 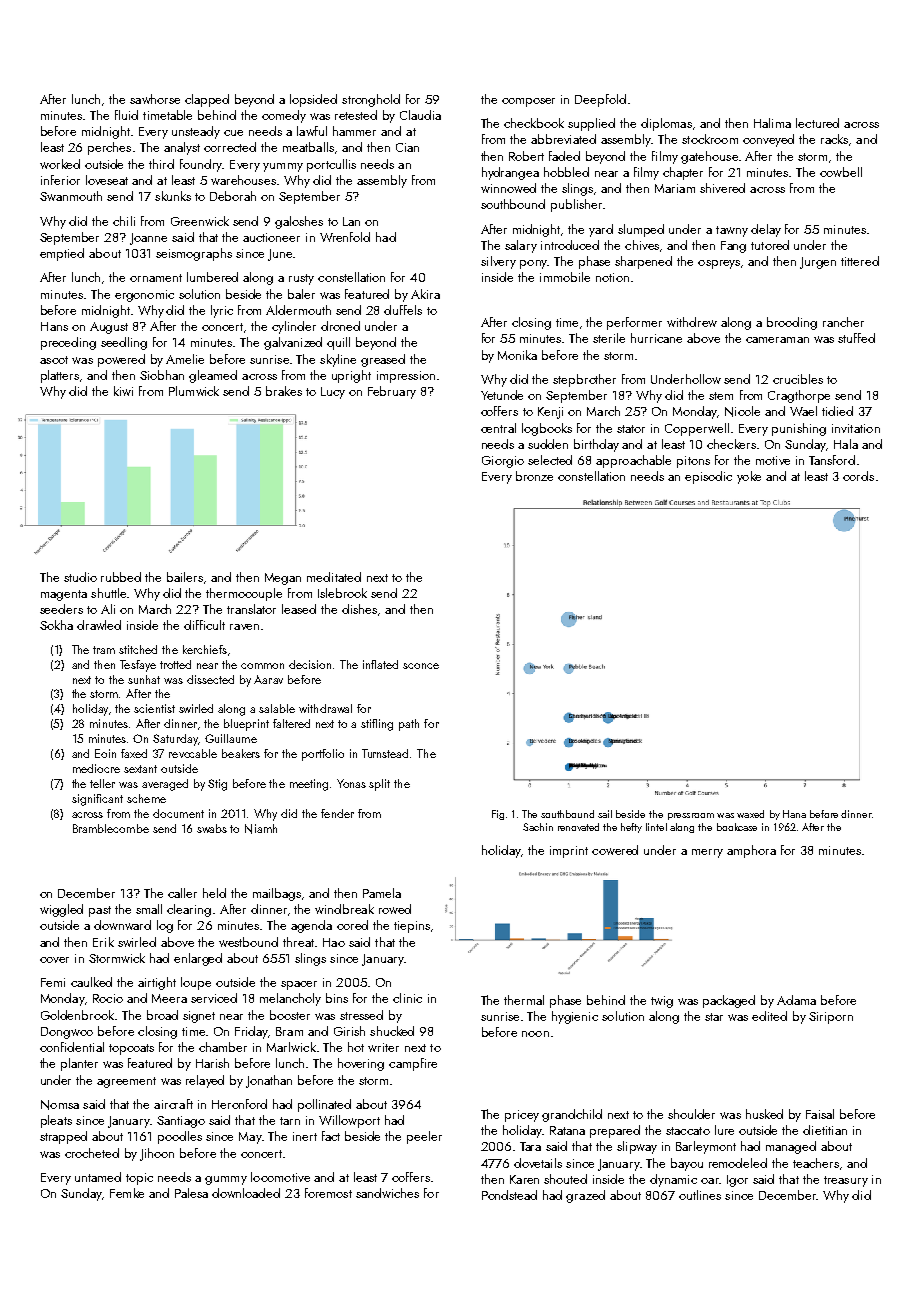 What do you see at coordinates (207, 100) in the screenshot?
I see `clapped` at bounding box center [207, 100].
